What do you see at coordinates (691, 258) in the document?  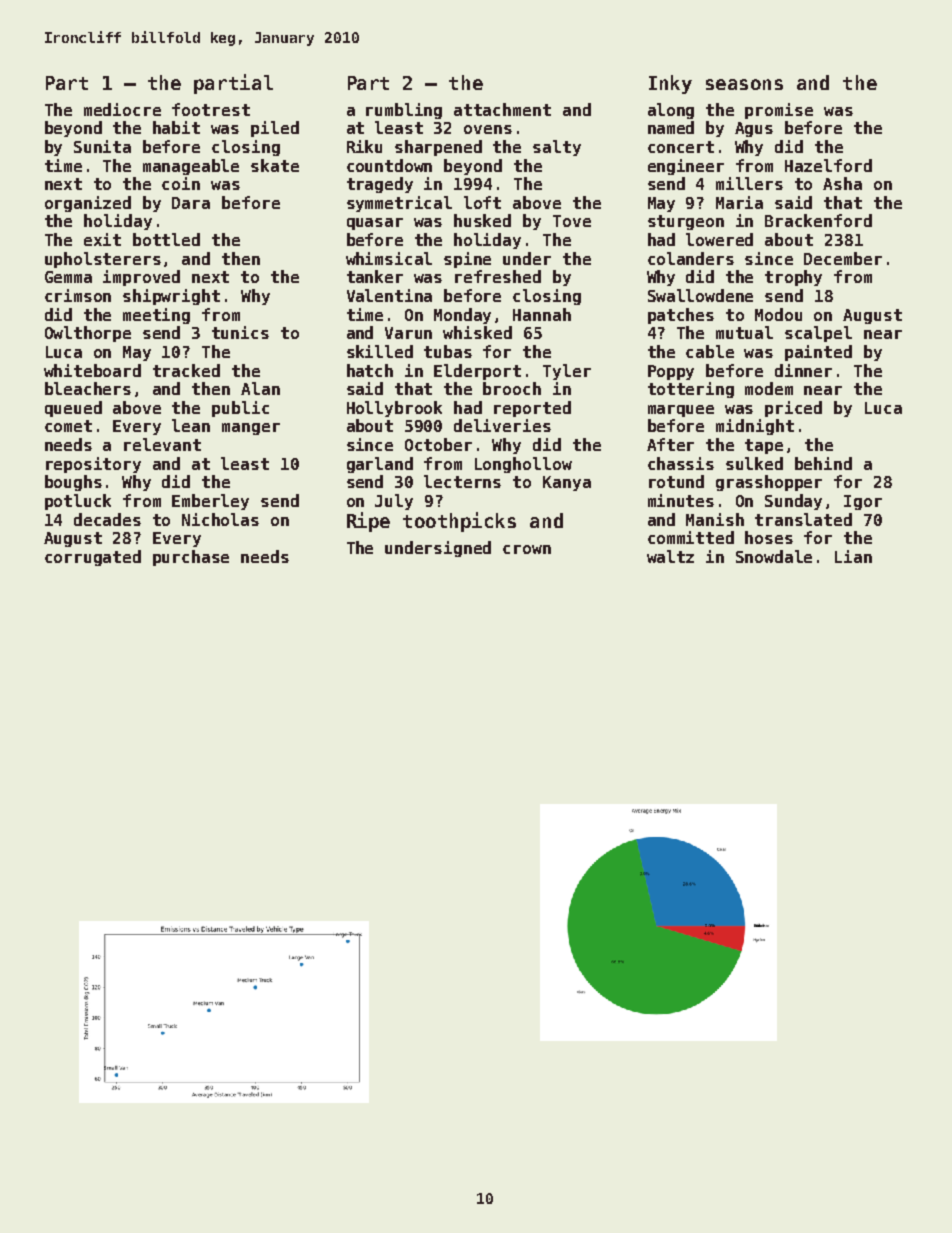 I see `colanders` at bounding box center [691, 258].
